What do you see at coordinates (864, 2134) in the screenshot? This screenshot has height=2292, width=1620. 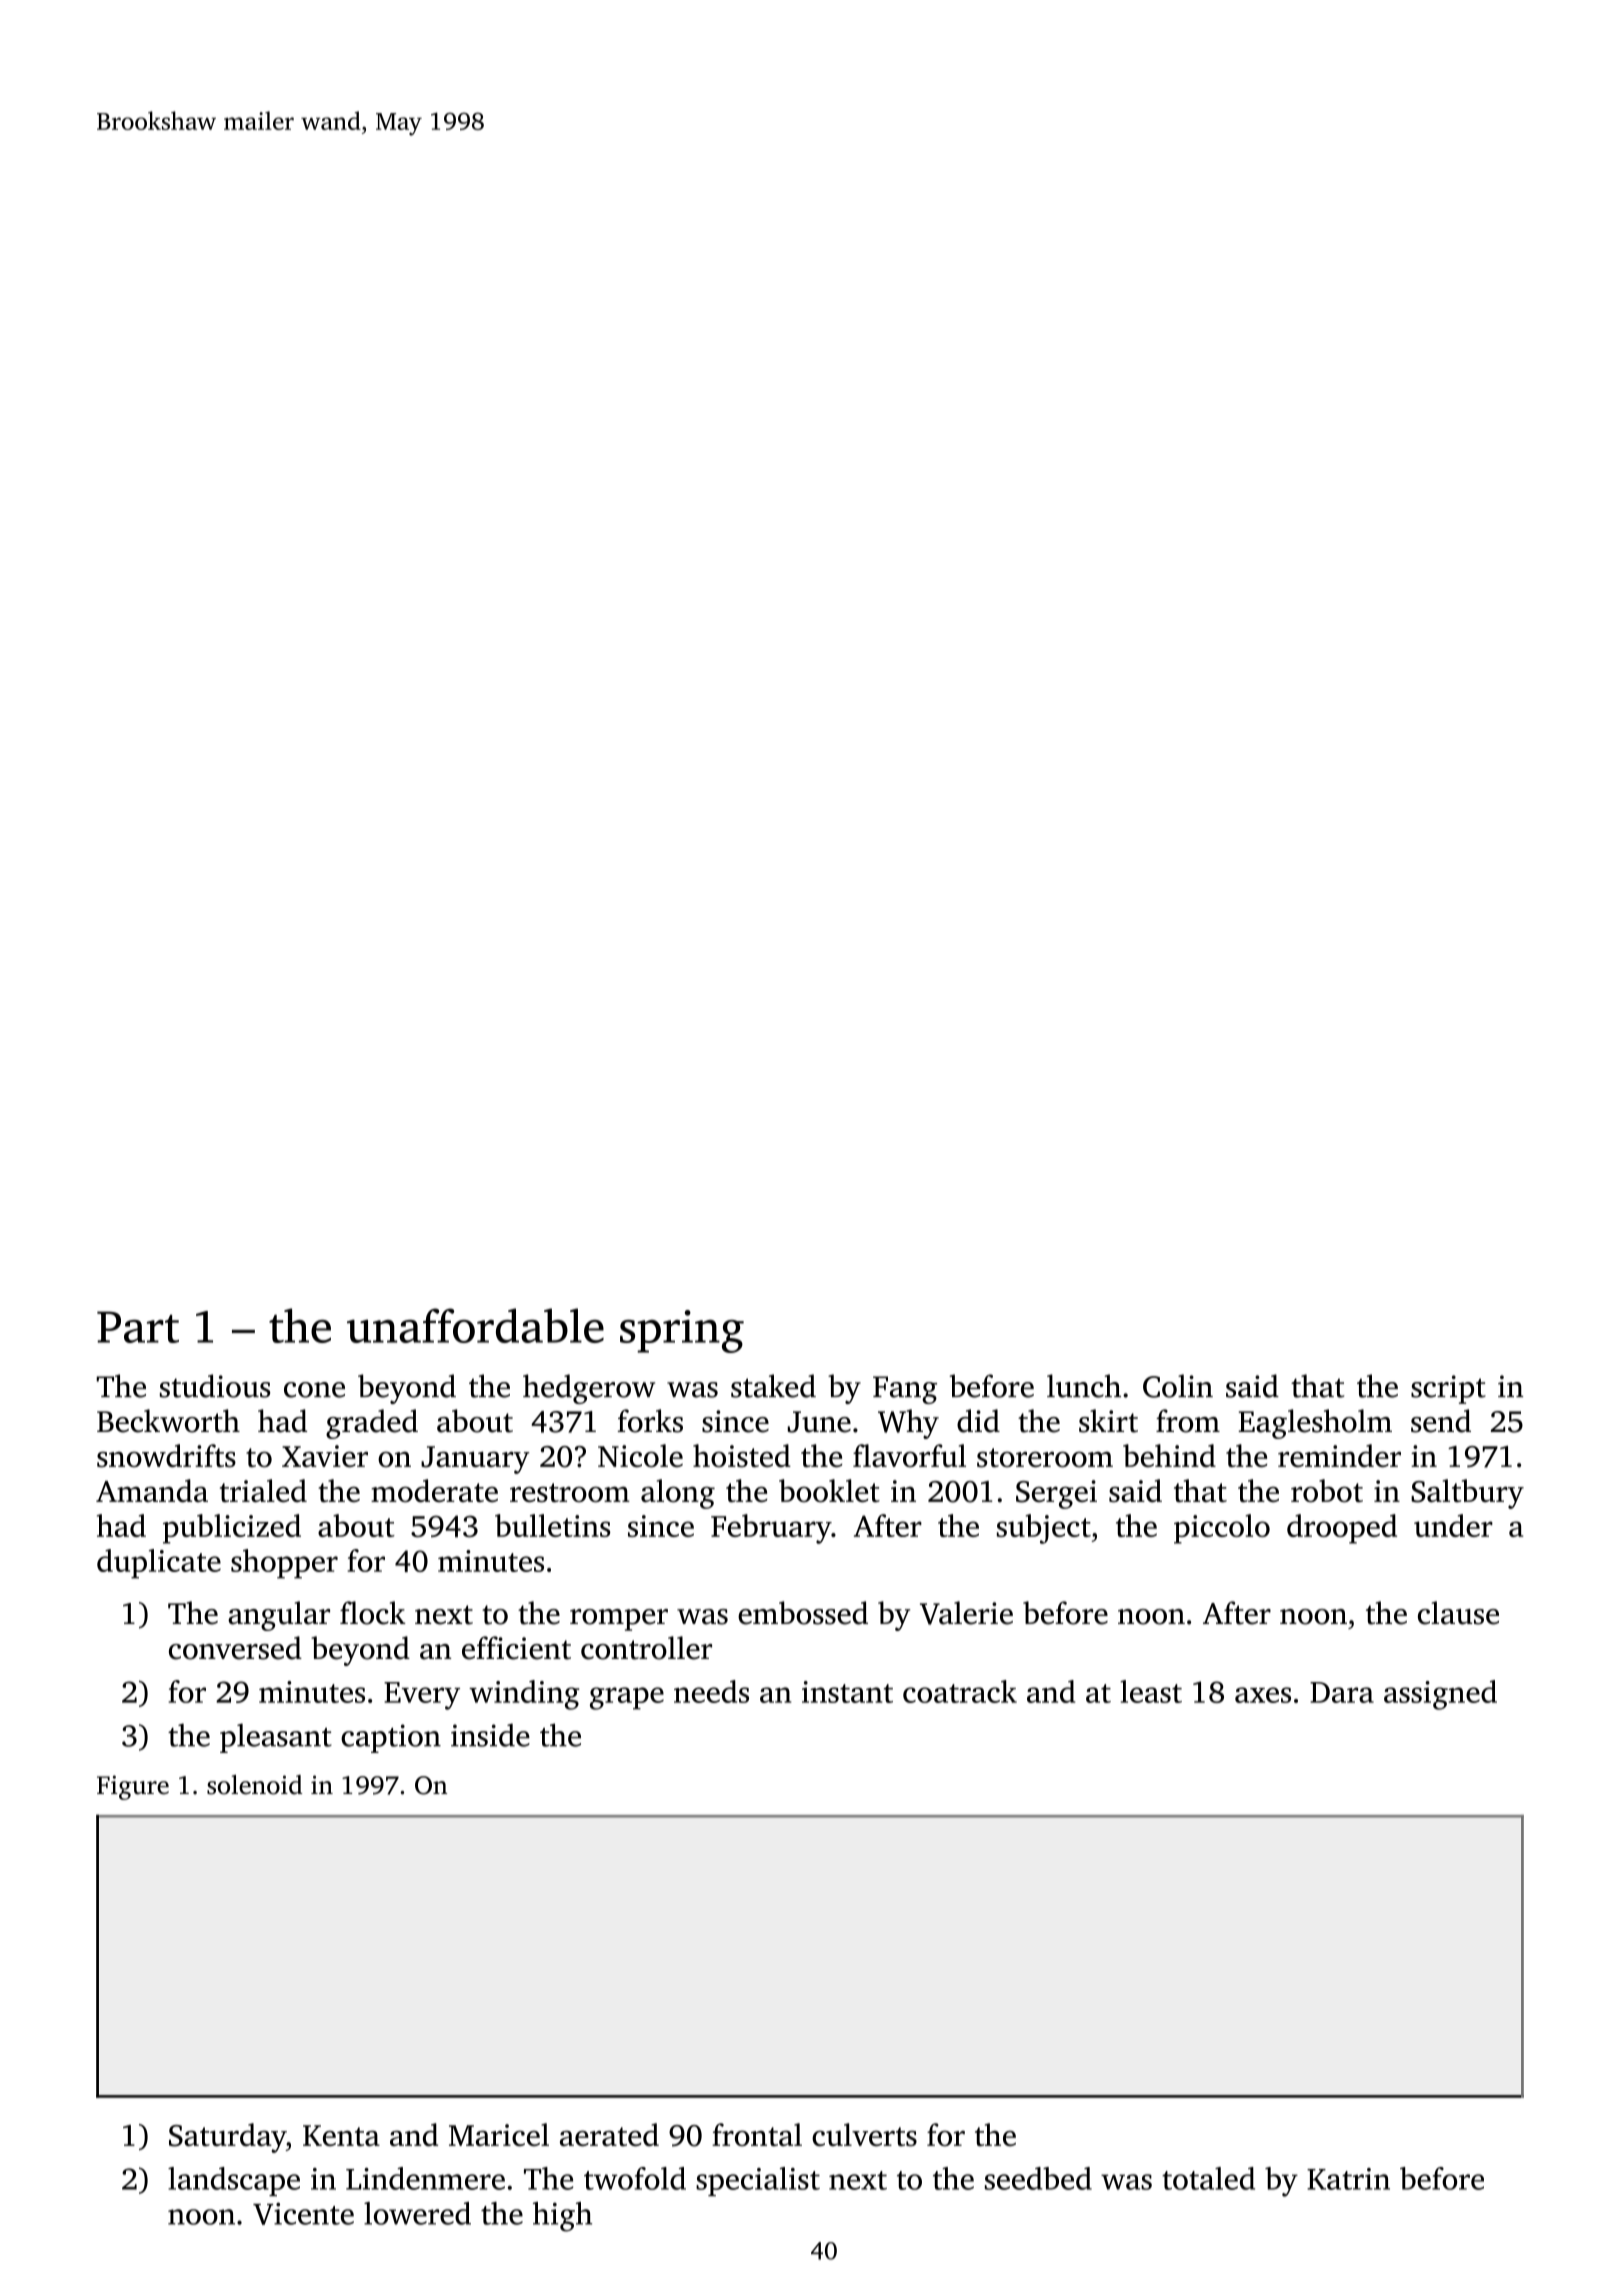 I see `culverts` at bounding box center [864, 2134].
